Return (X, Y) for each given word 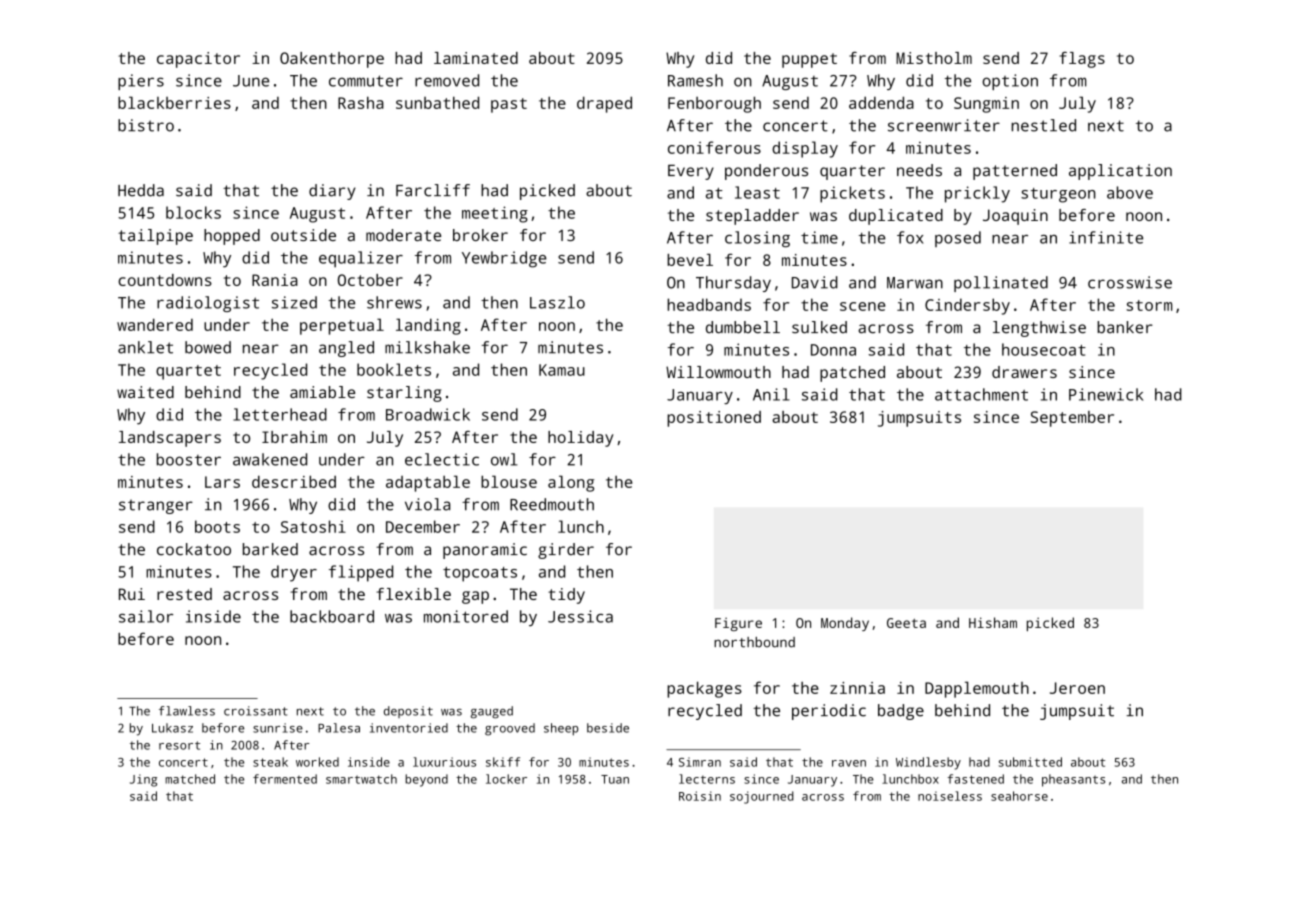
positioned (714, 419)
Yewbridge (504, 259)
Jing (143, 780)
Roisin (700, 796)
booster (189, 459)
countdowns (165, 280)
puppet (809, 60)
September (1072, 419)
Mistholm (934, 58)
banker (1125, 327)
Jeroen (1077, 688)
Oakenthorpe (332, 60)
